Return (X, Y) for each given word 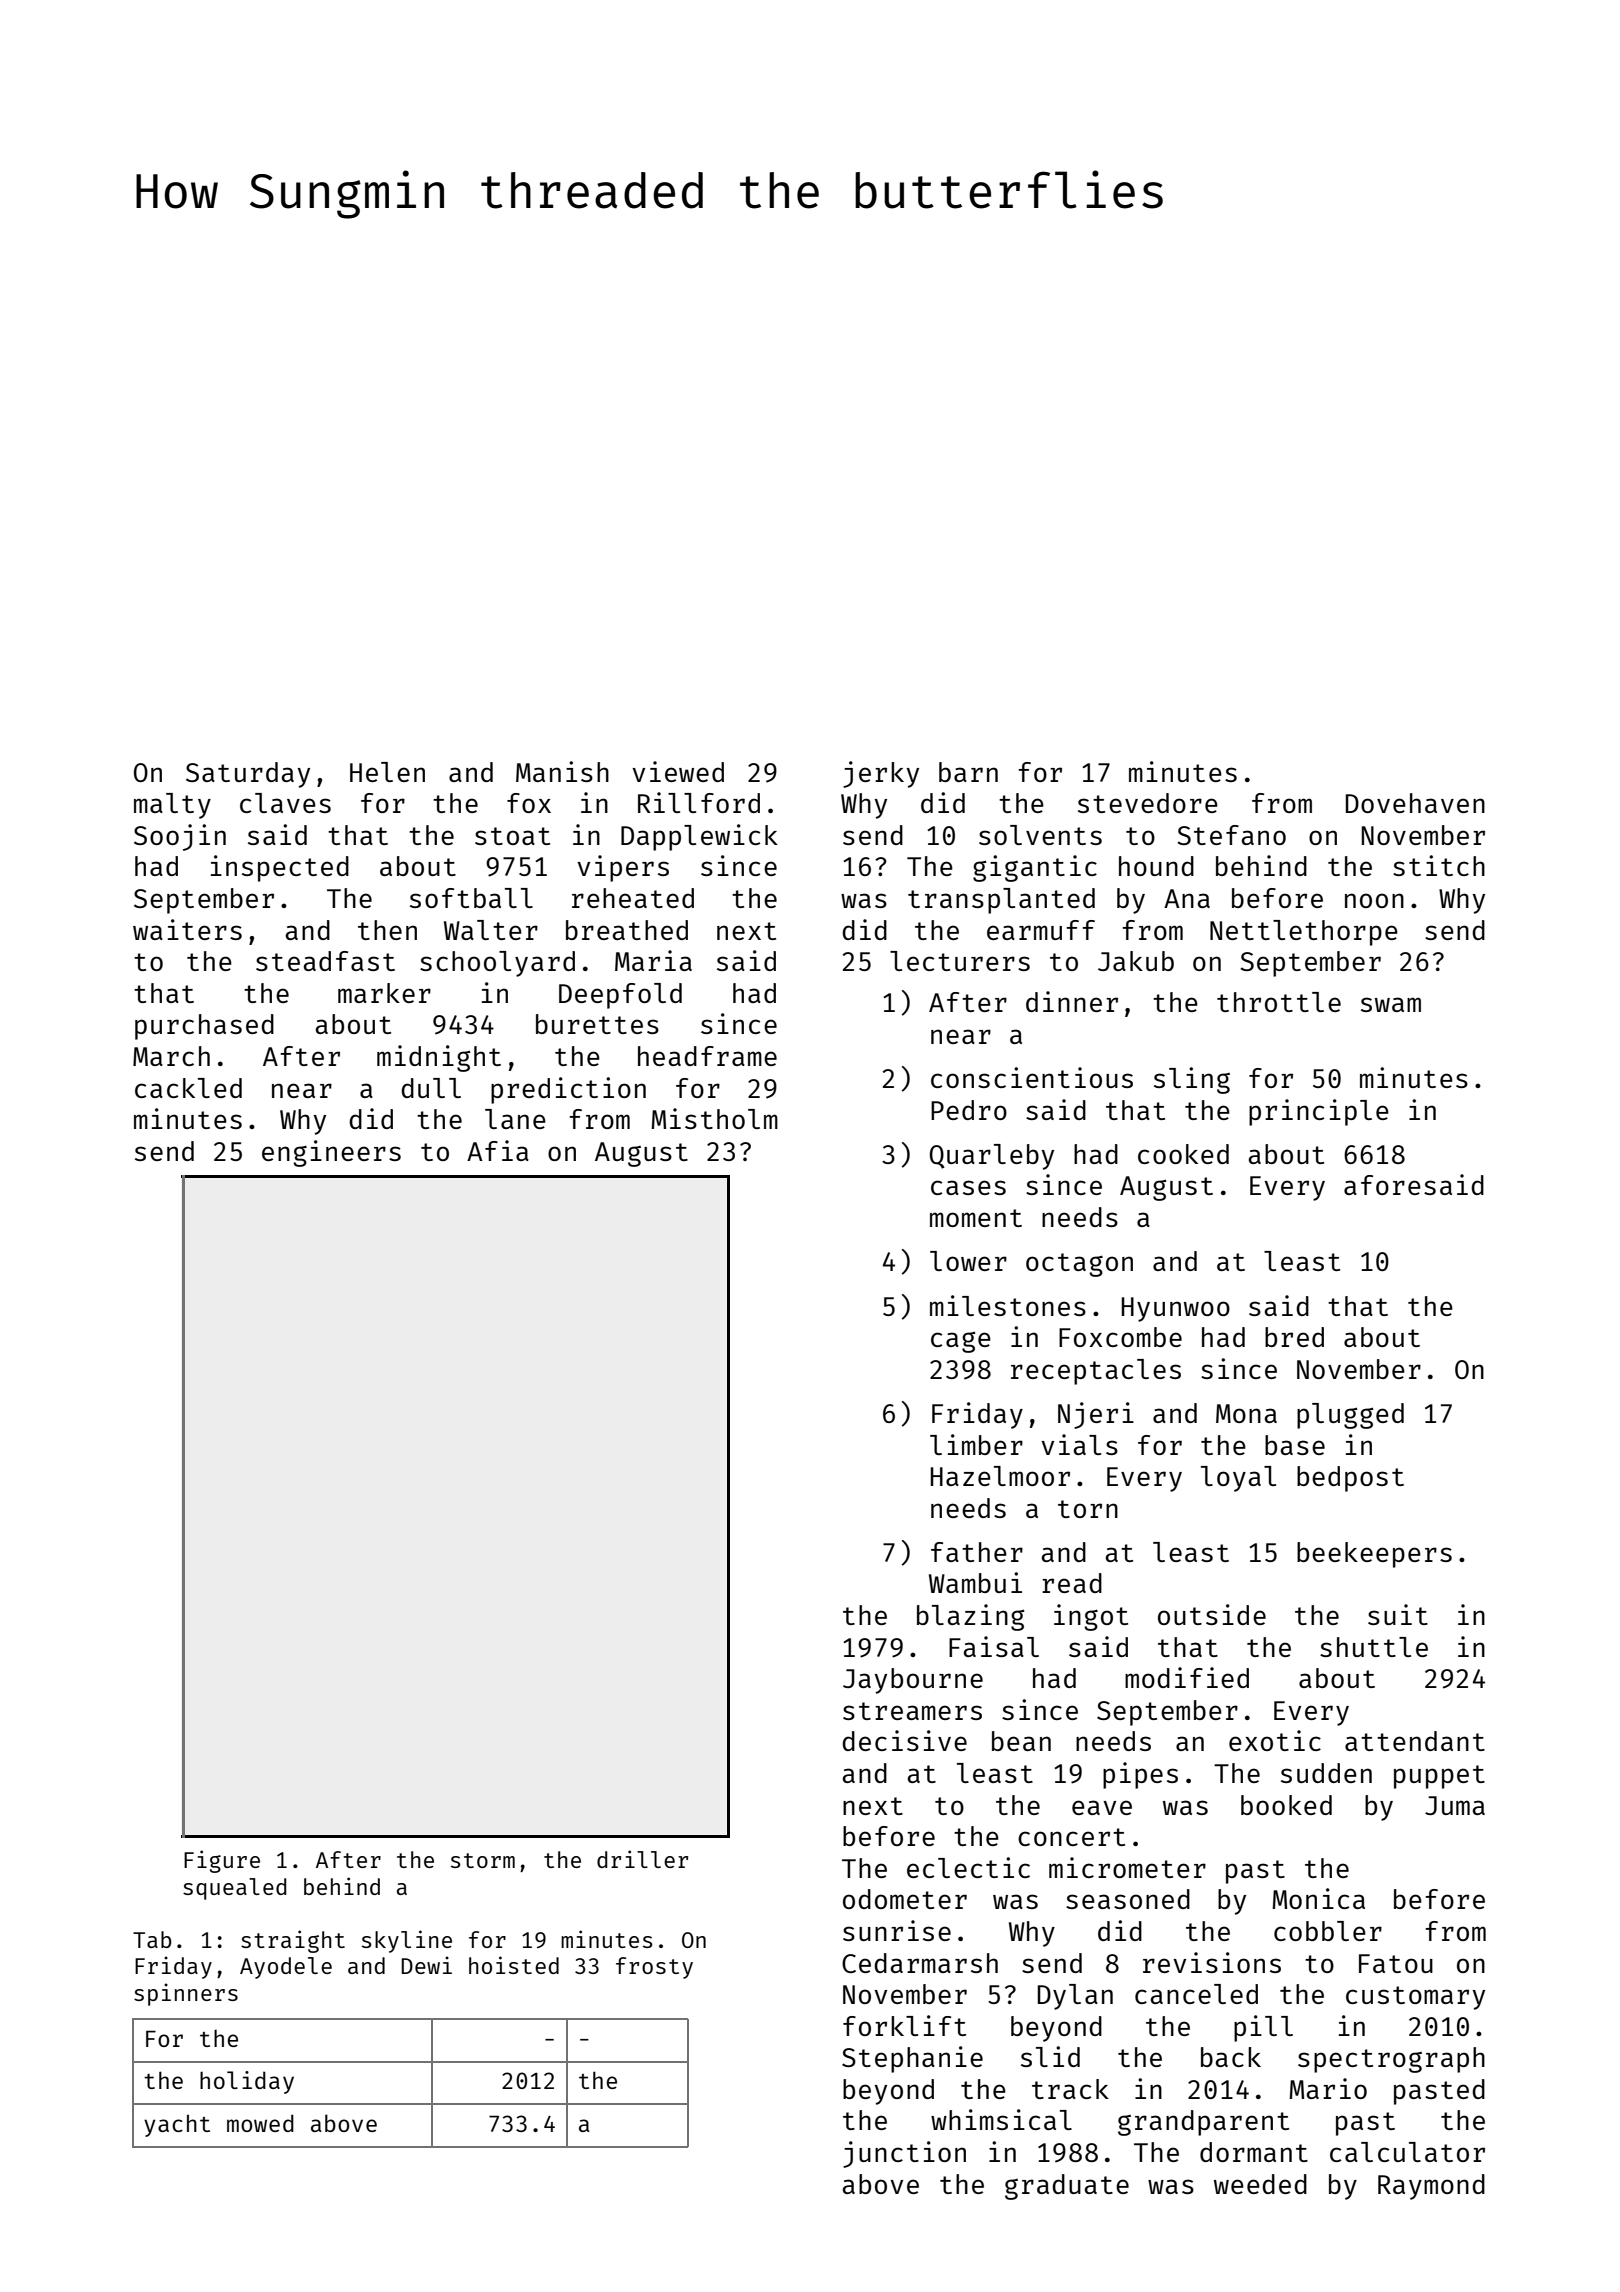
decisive (904, 1740)
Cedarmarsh (920, 1963)
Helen (387, 772)
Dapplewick (699, 837)
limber (976, 1444)
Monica (1318, 1898)
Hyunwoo (1176, 1309)
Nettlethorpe (1304, 933)
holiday (247, 2082)
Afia (498, 1150)
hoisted (514, 1965)
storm (483, 1860)
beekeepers (1374, 1555)
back (1231, 2057)
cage (961, 1342)
